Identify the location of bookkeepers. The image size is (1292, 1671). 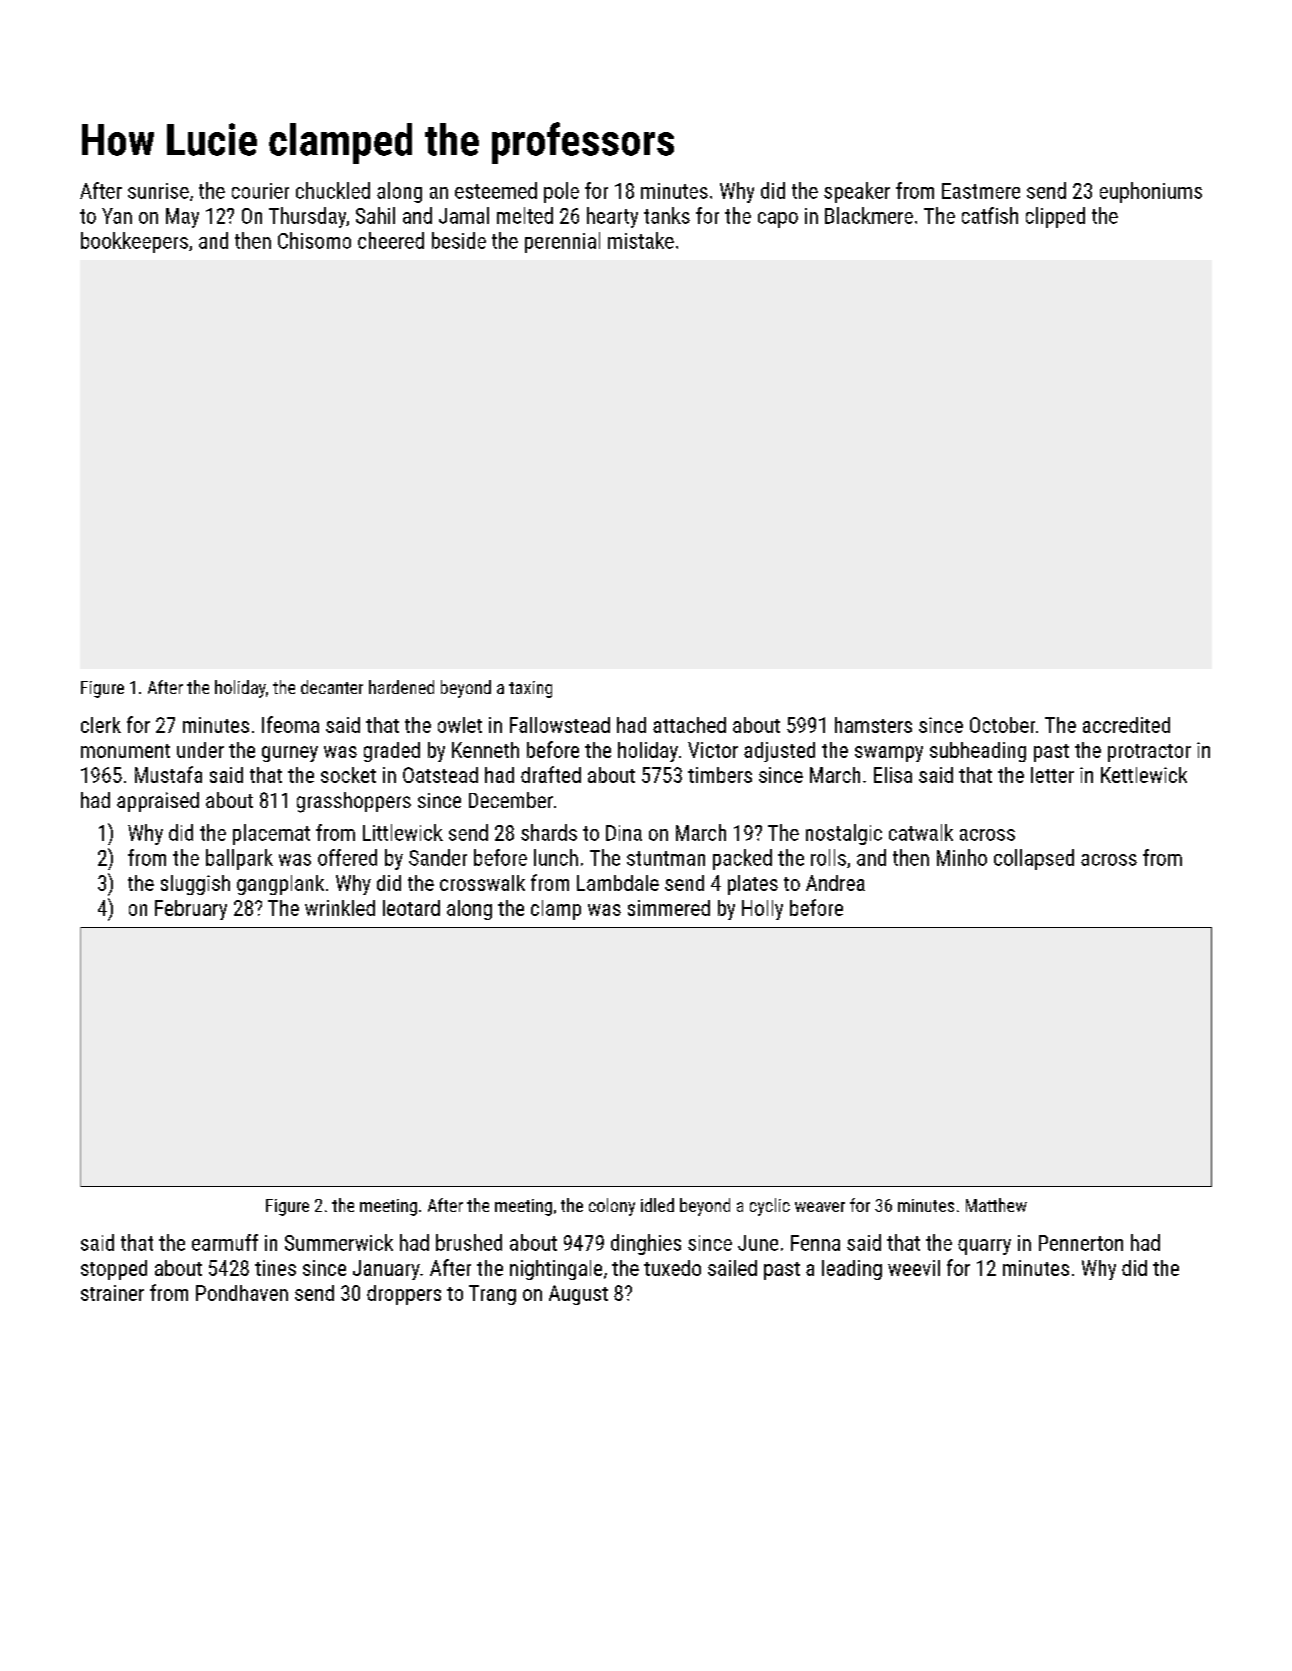
(134, 242).
